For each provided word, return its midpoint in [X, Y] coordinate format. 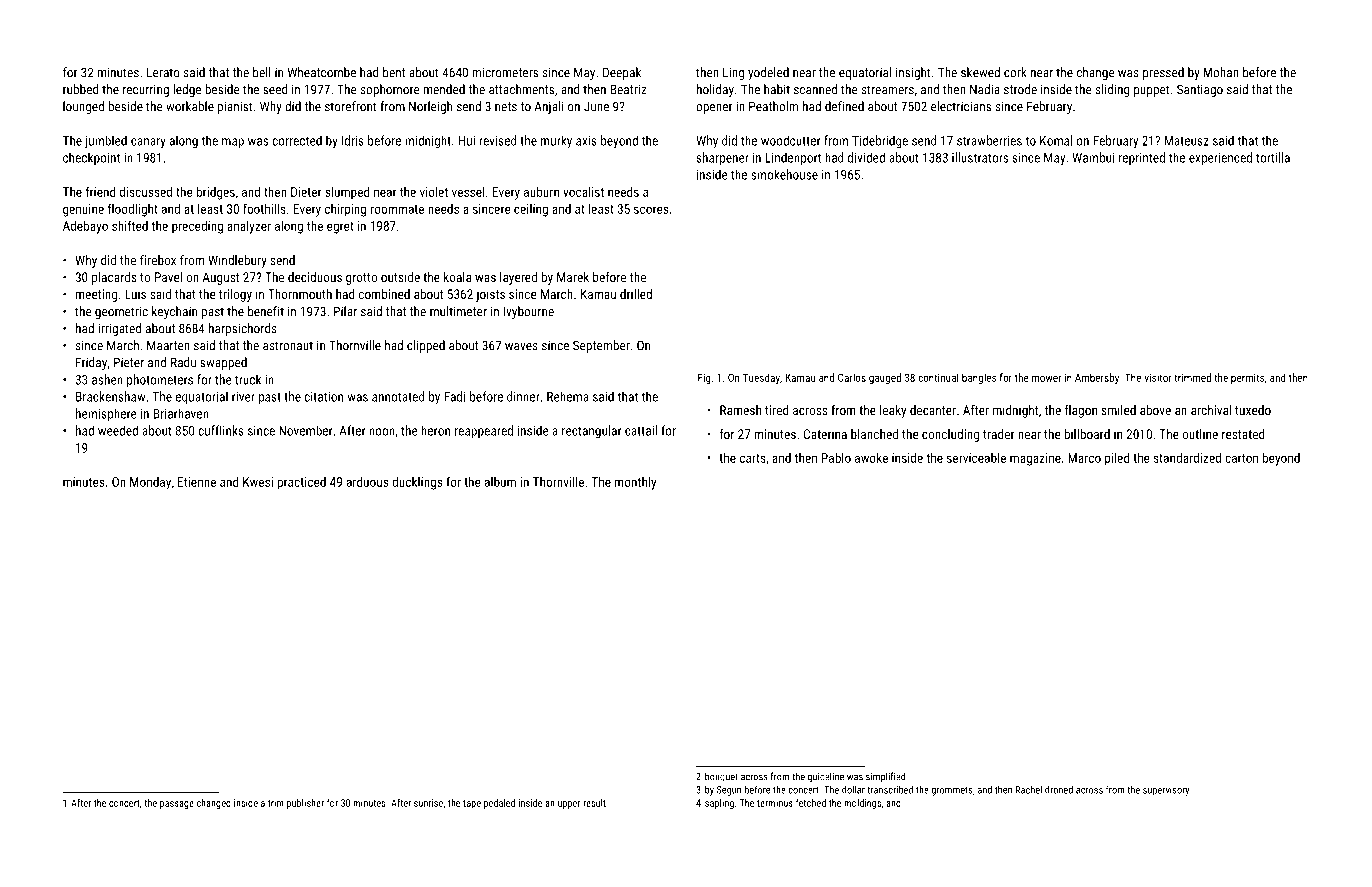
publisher [305, 804]
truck [248, 379]
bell [262, 72]
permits [1247, 379]
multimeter [458, 311]
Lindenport [793, 158]
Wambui [1093, 157]
